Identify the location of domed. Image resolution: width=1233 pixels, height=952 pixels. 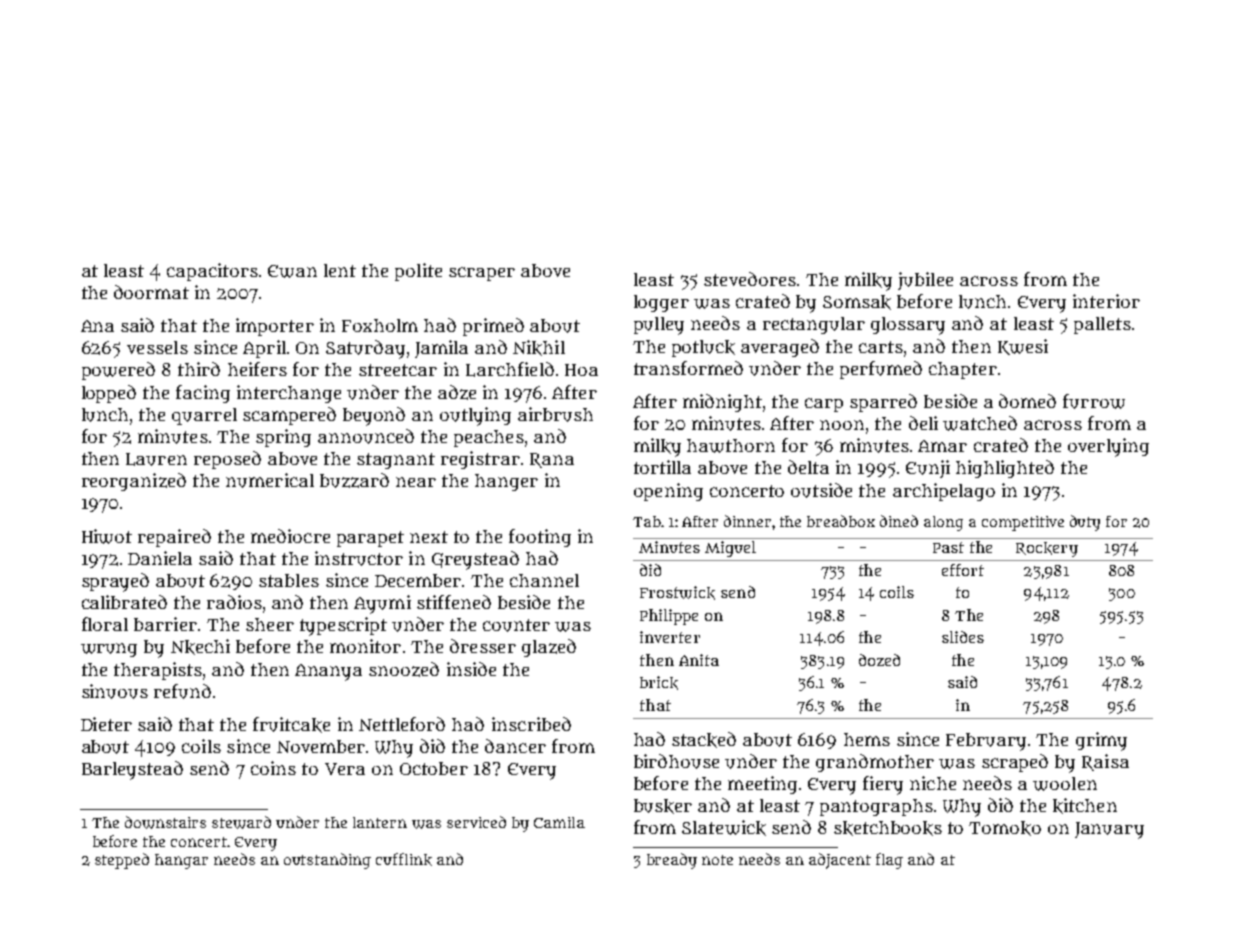
(1027, 401).
